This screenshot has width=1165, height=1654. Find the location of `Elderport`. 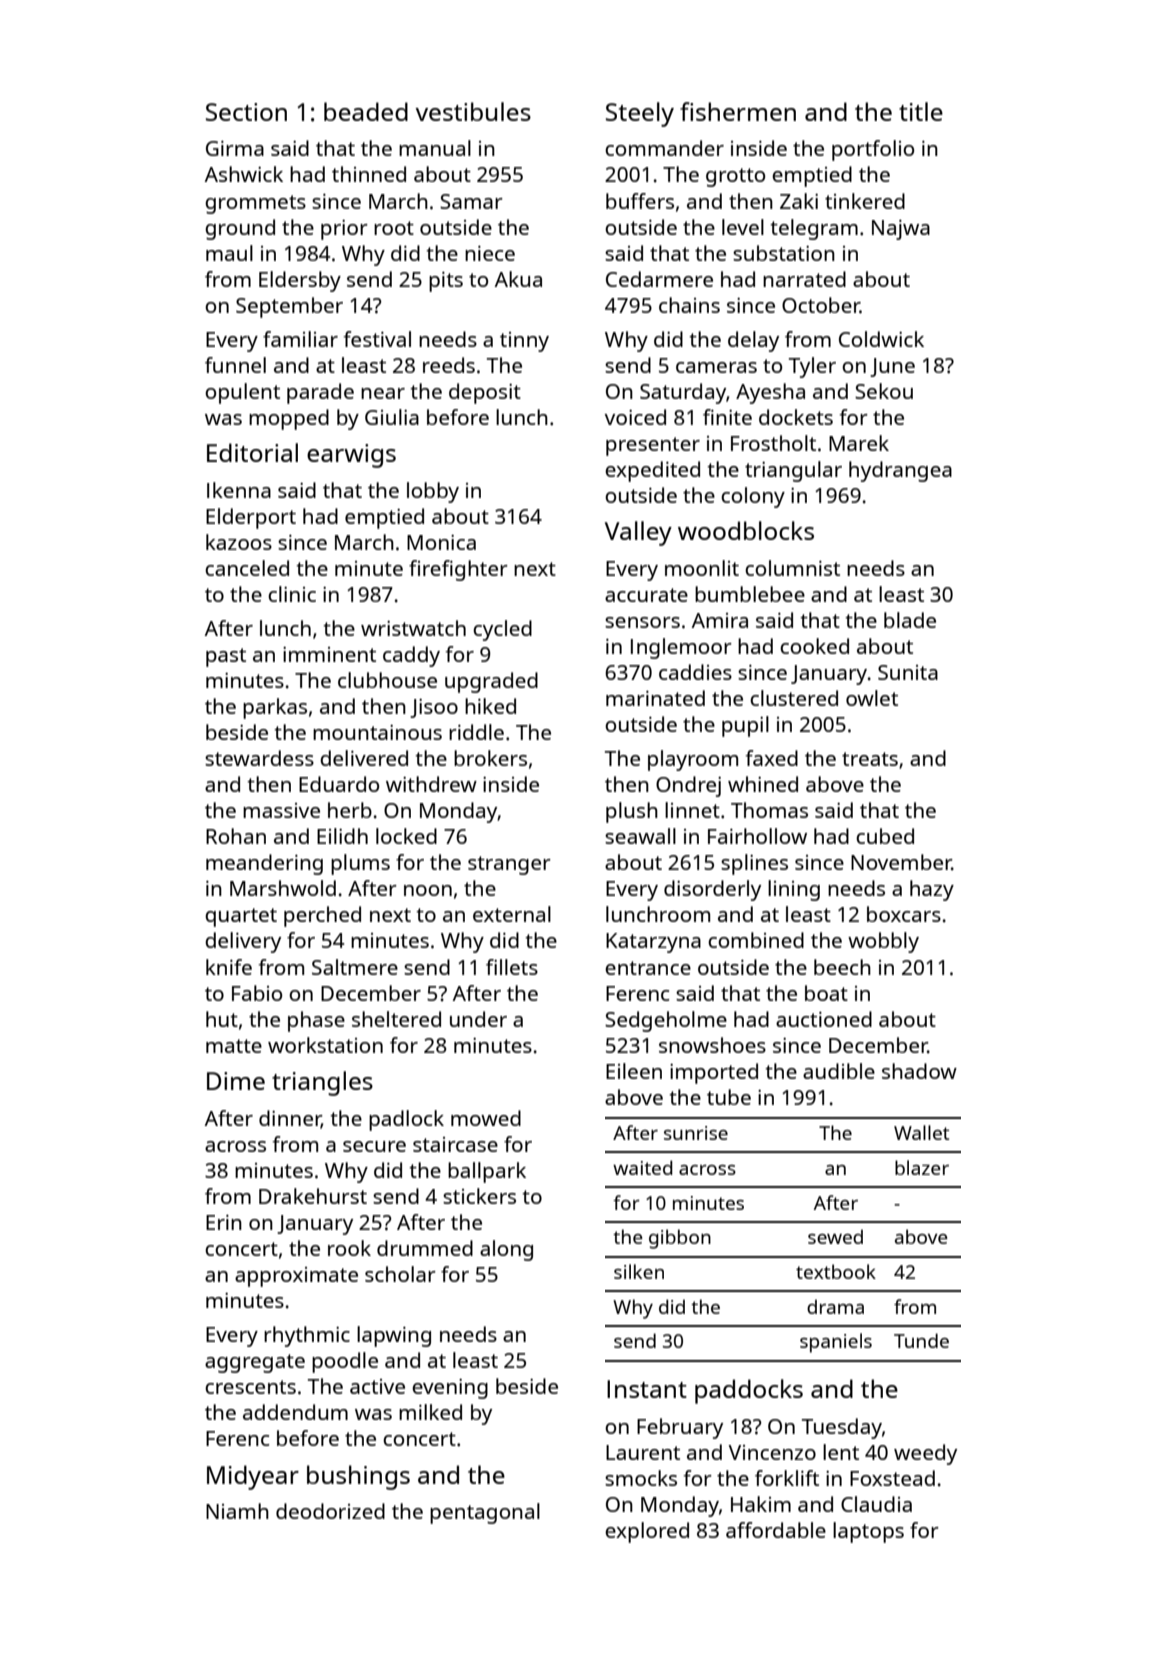

Elderport is located at coordinates (251, 518).
